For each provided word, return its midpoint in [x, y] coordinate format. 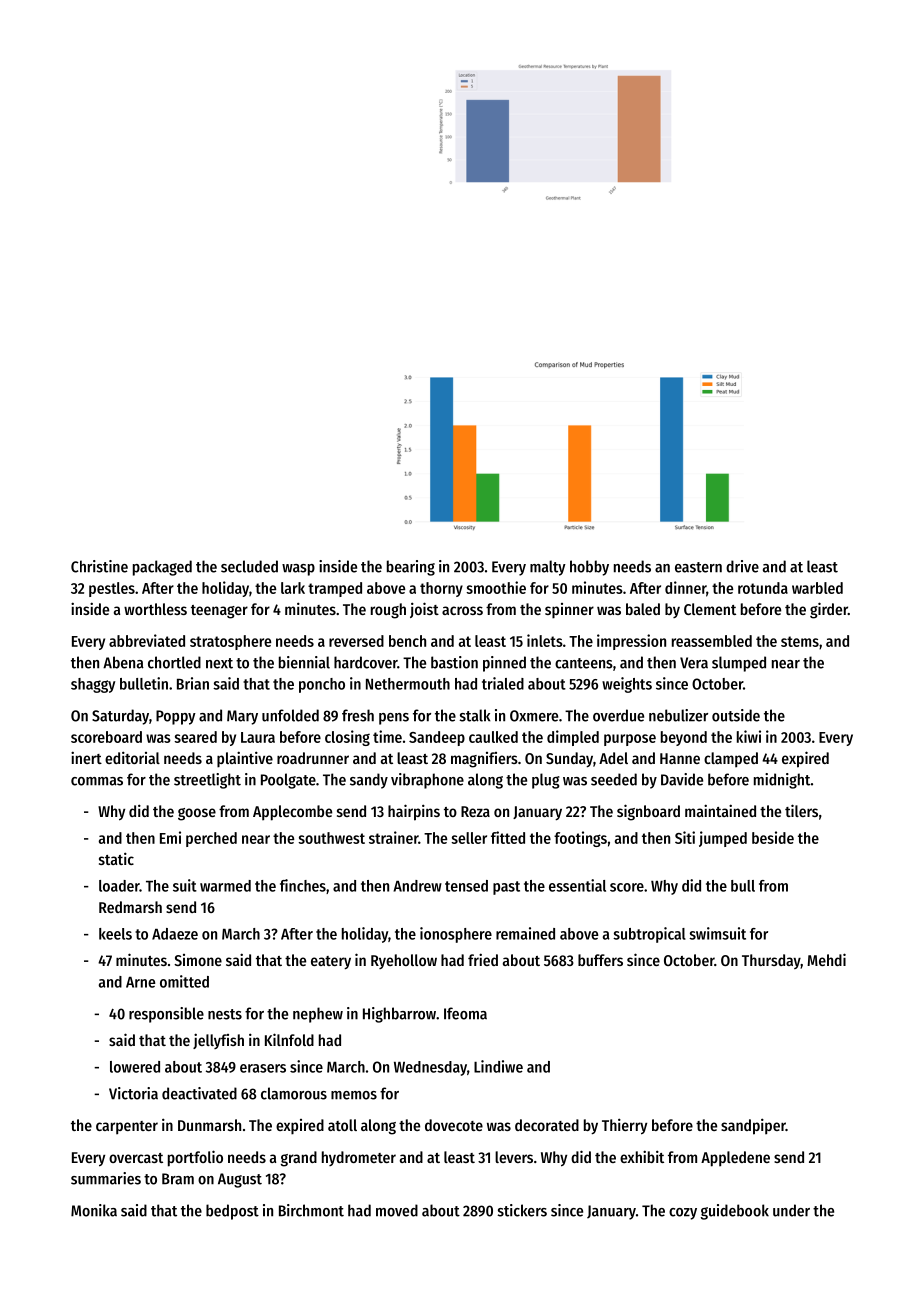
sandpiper [753, 1126]
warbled [817, 588]
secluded [249, 566]
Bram [178, 1179]
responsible [166, 1015]
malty [548, 568]
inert [86, 757]
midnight [782, 781]
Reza [475, 811]
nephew [318, 1015]
